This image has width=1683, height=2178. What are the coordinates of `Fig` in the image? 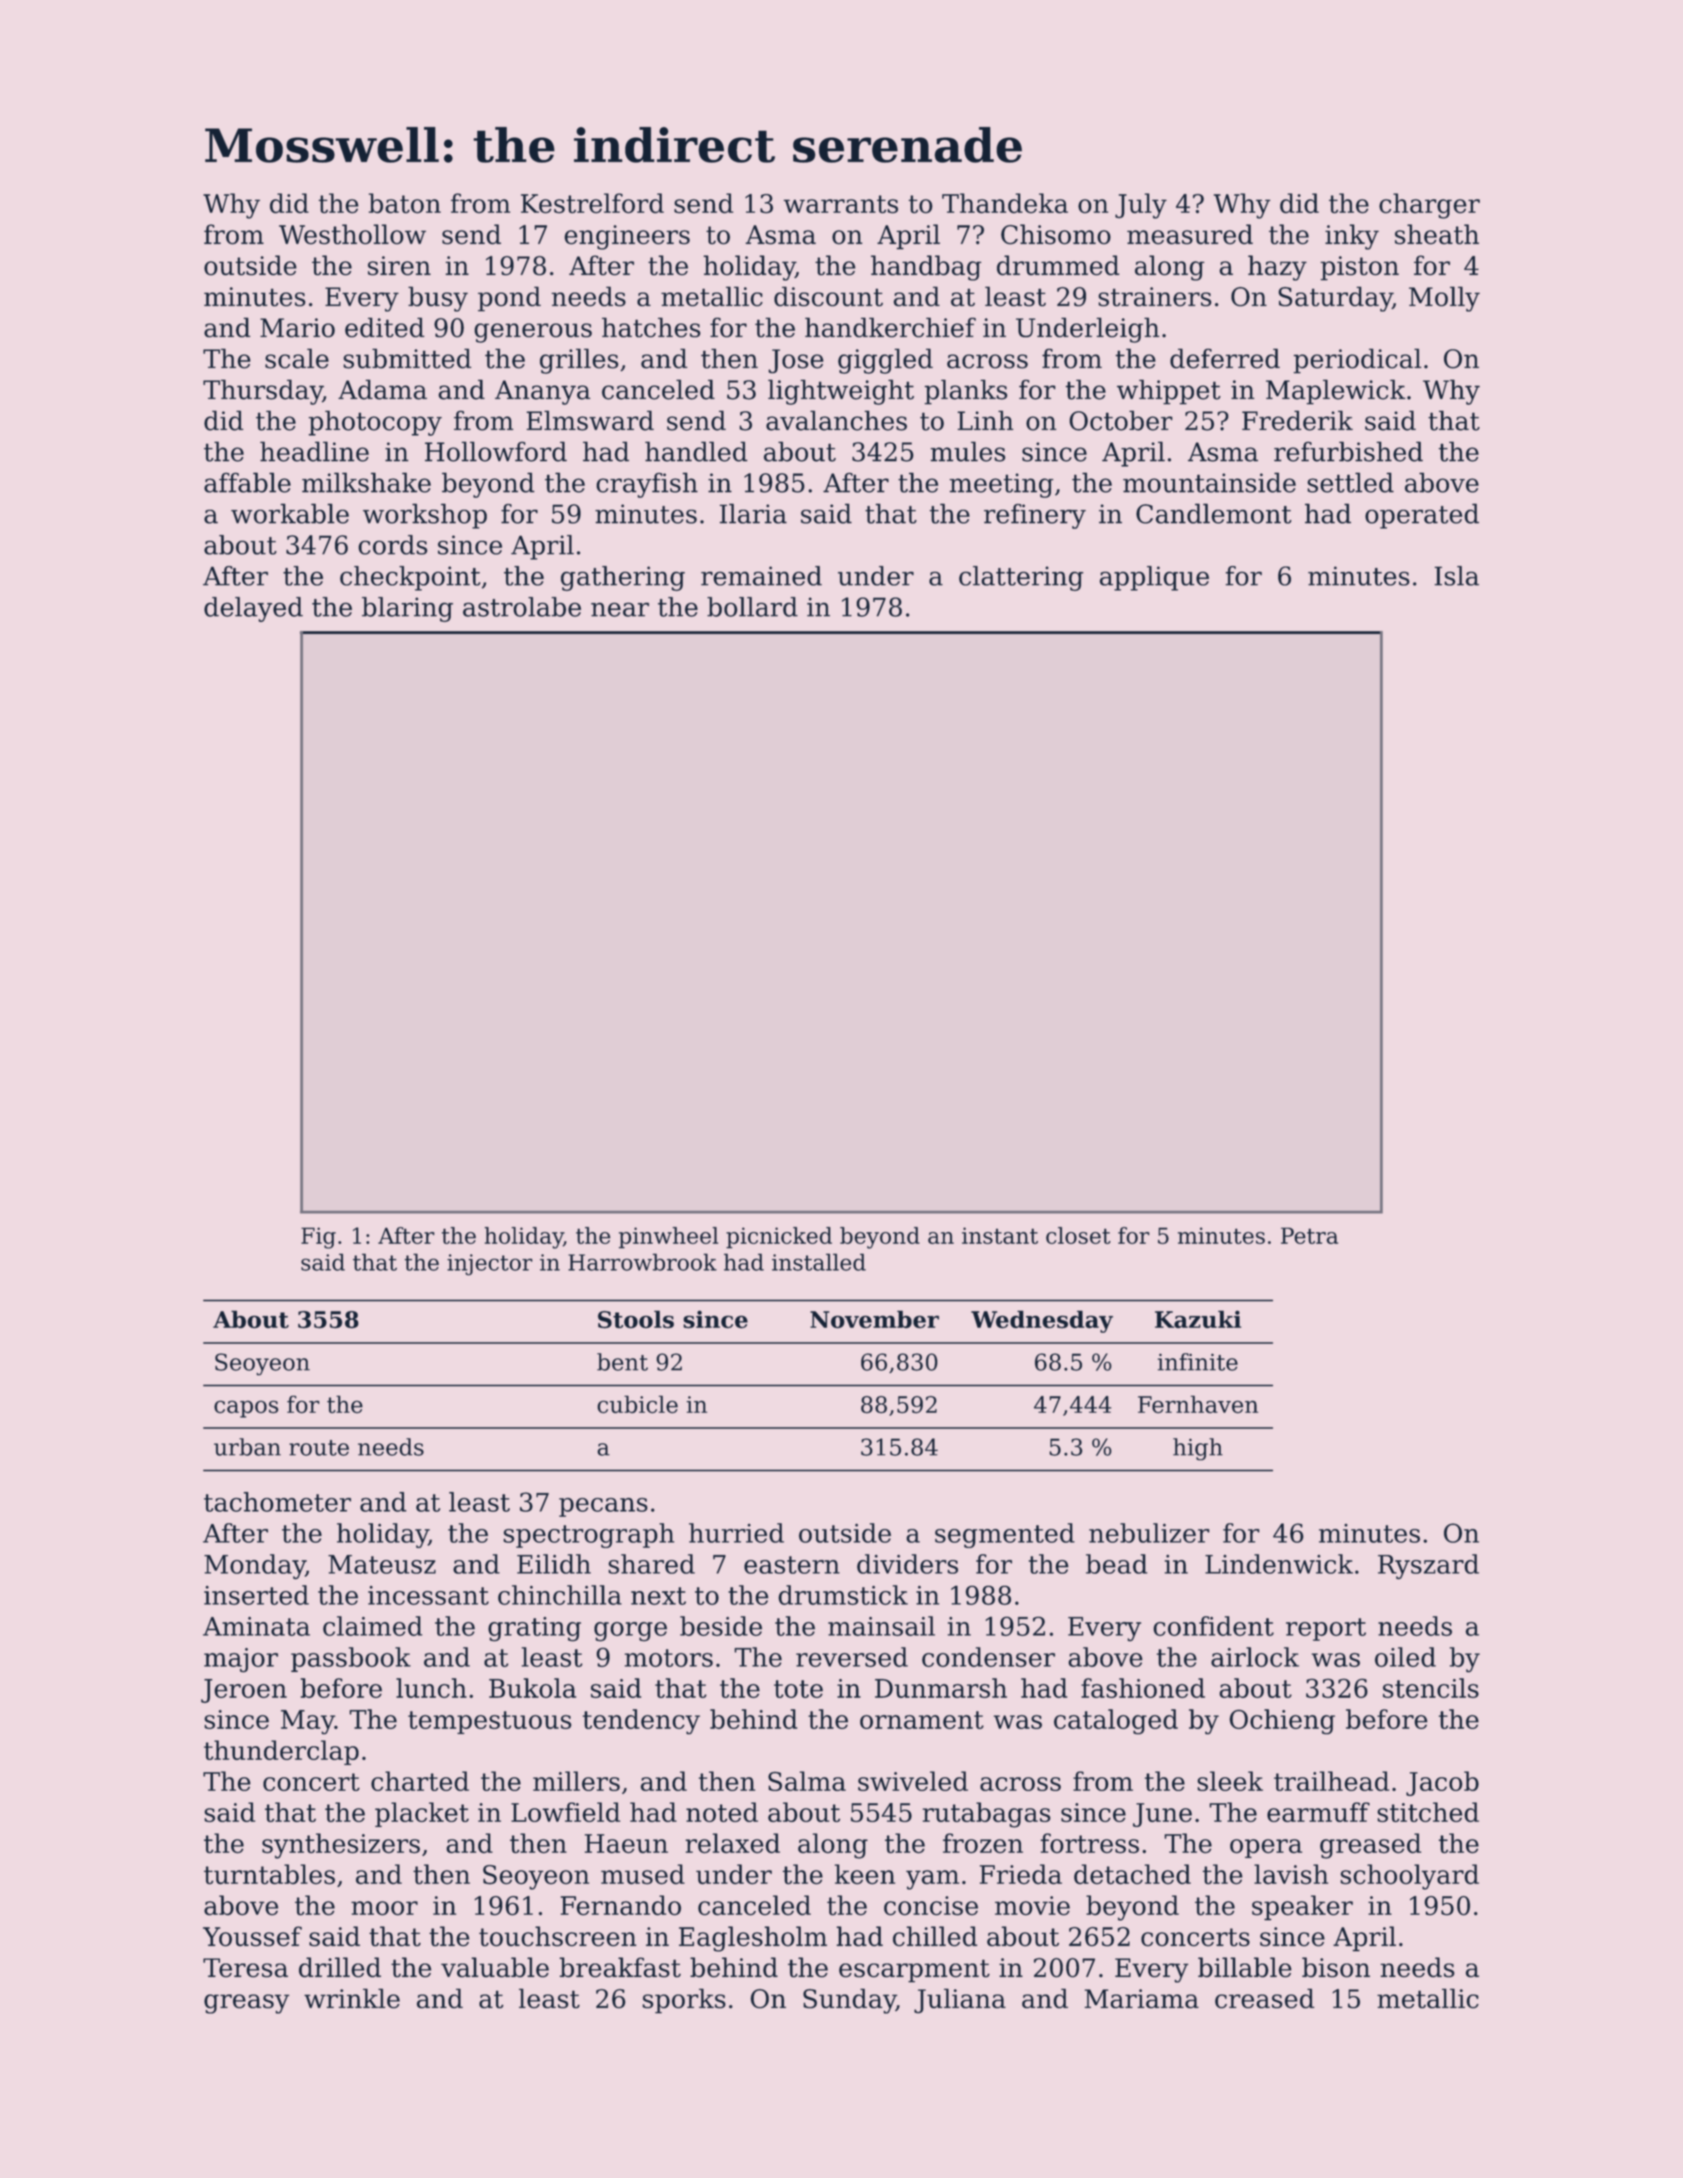 It's located at (318, 1238).
